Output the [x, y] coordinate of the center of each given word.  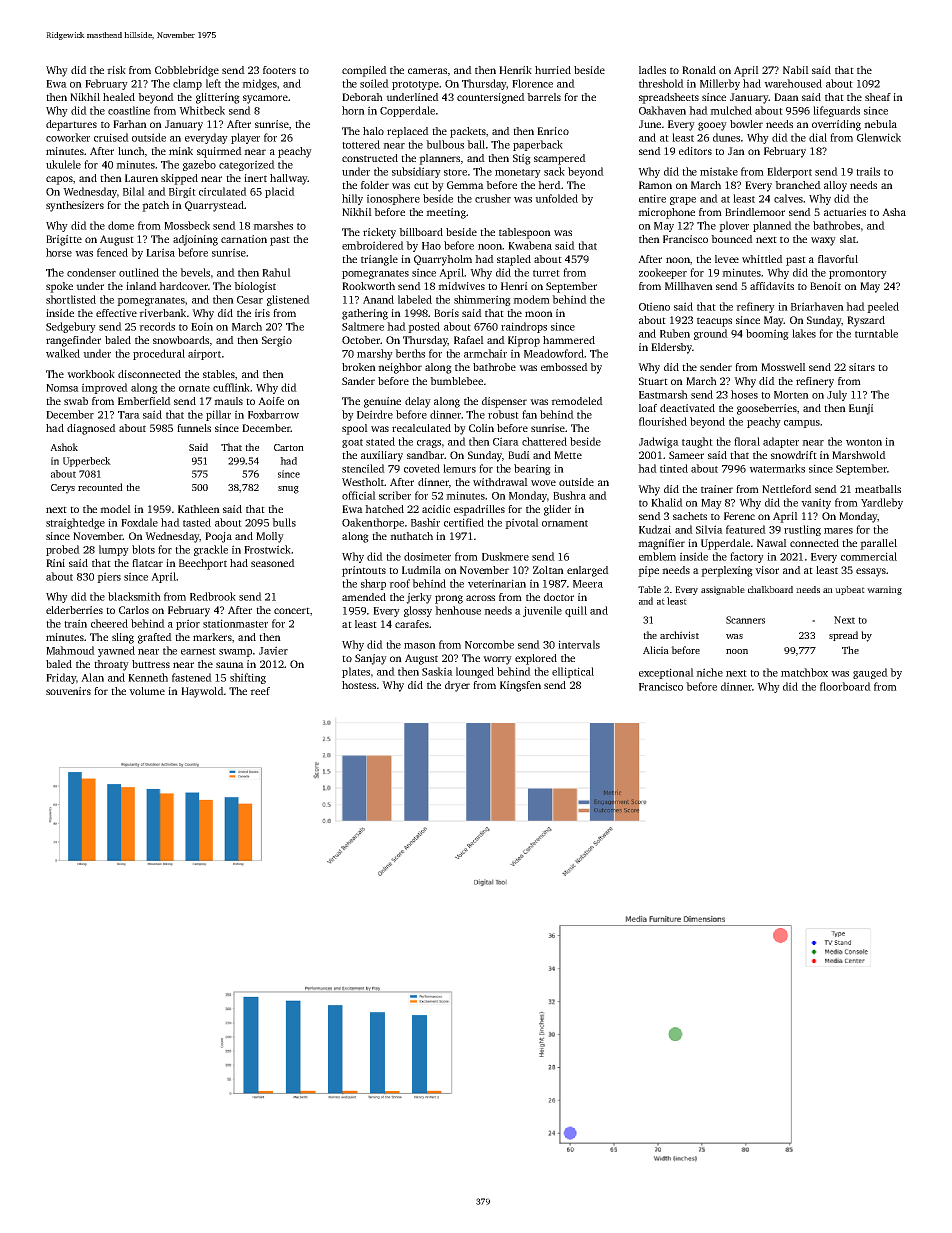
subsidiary [416, 172]
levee [727, 259]
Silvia [709, 529]
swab [76, 401]
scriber [395, 495]
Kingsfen [520, 686]
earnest [198, 651]
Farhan [130, 124]
